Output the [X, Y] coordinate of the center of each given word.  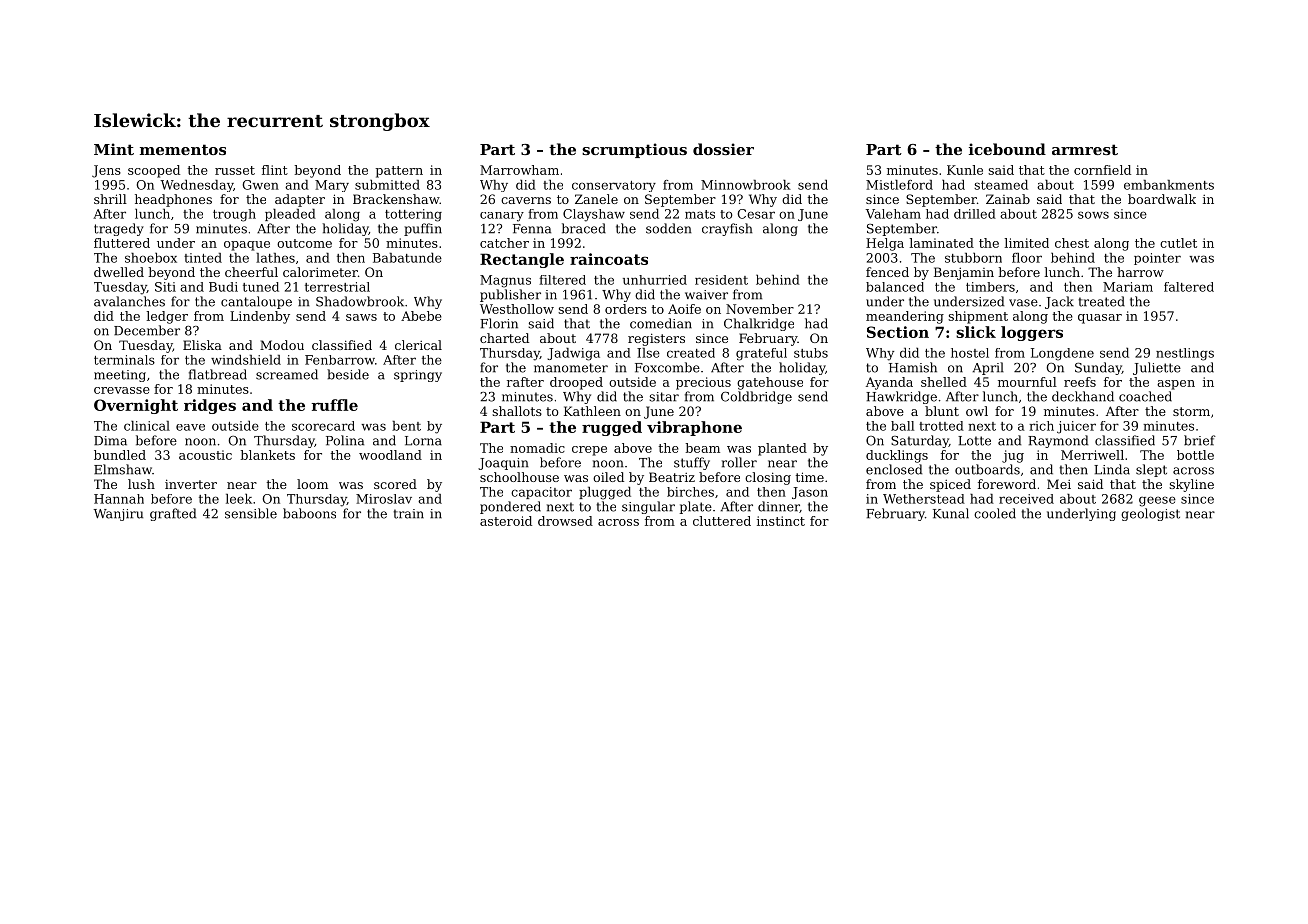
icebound [1007, 149]
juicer [1076, 427]
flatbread [218, 374]
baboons [309, 513]
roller [739, 462]
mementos [183, 149]
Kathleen [592, 411]
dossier [723, 149]
